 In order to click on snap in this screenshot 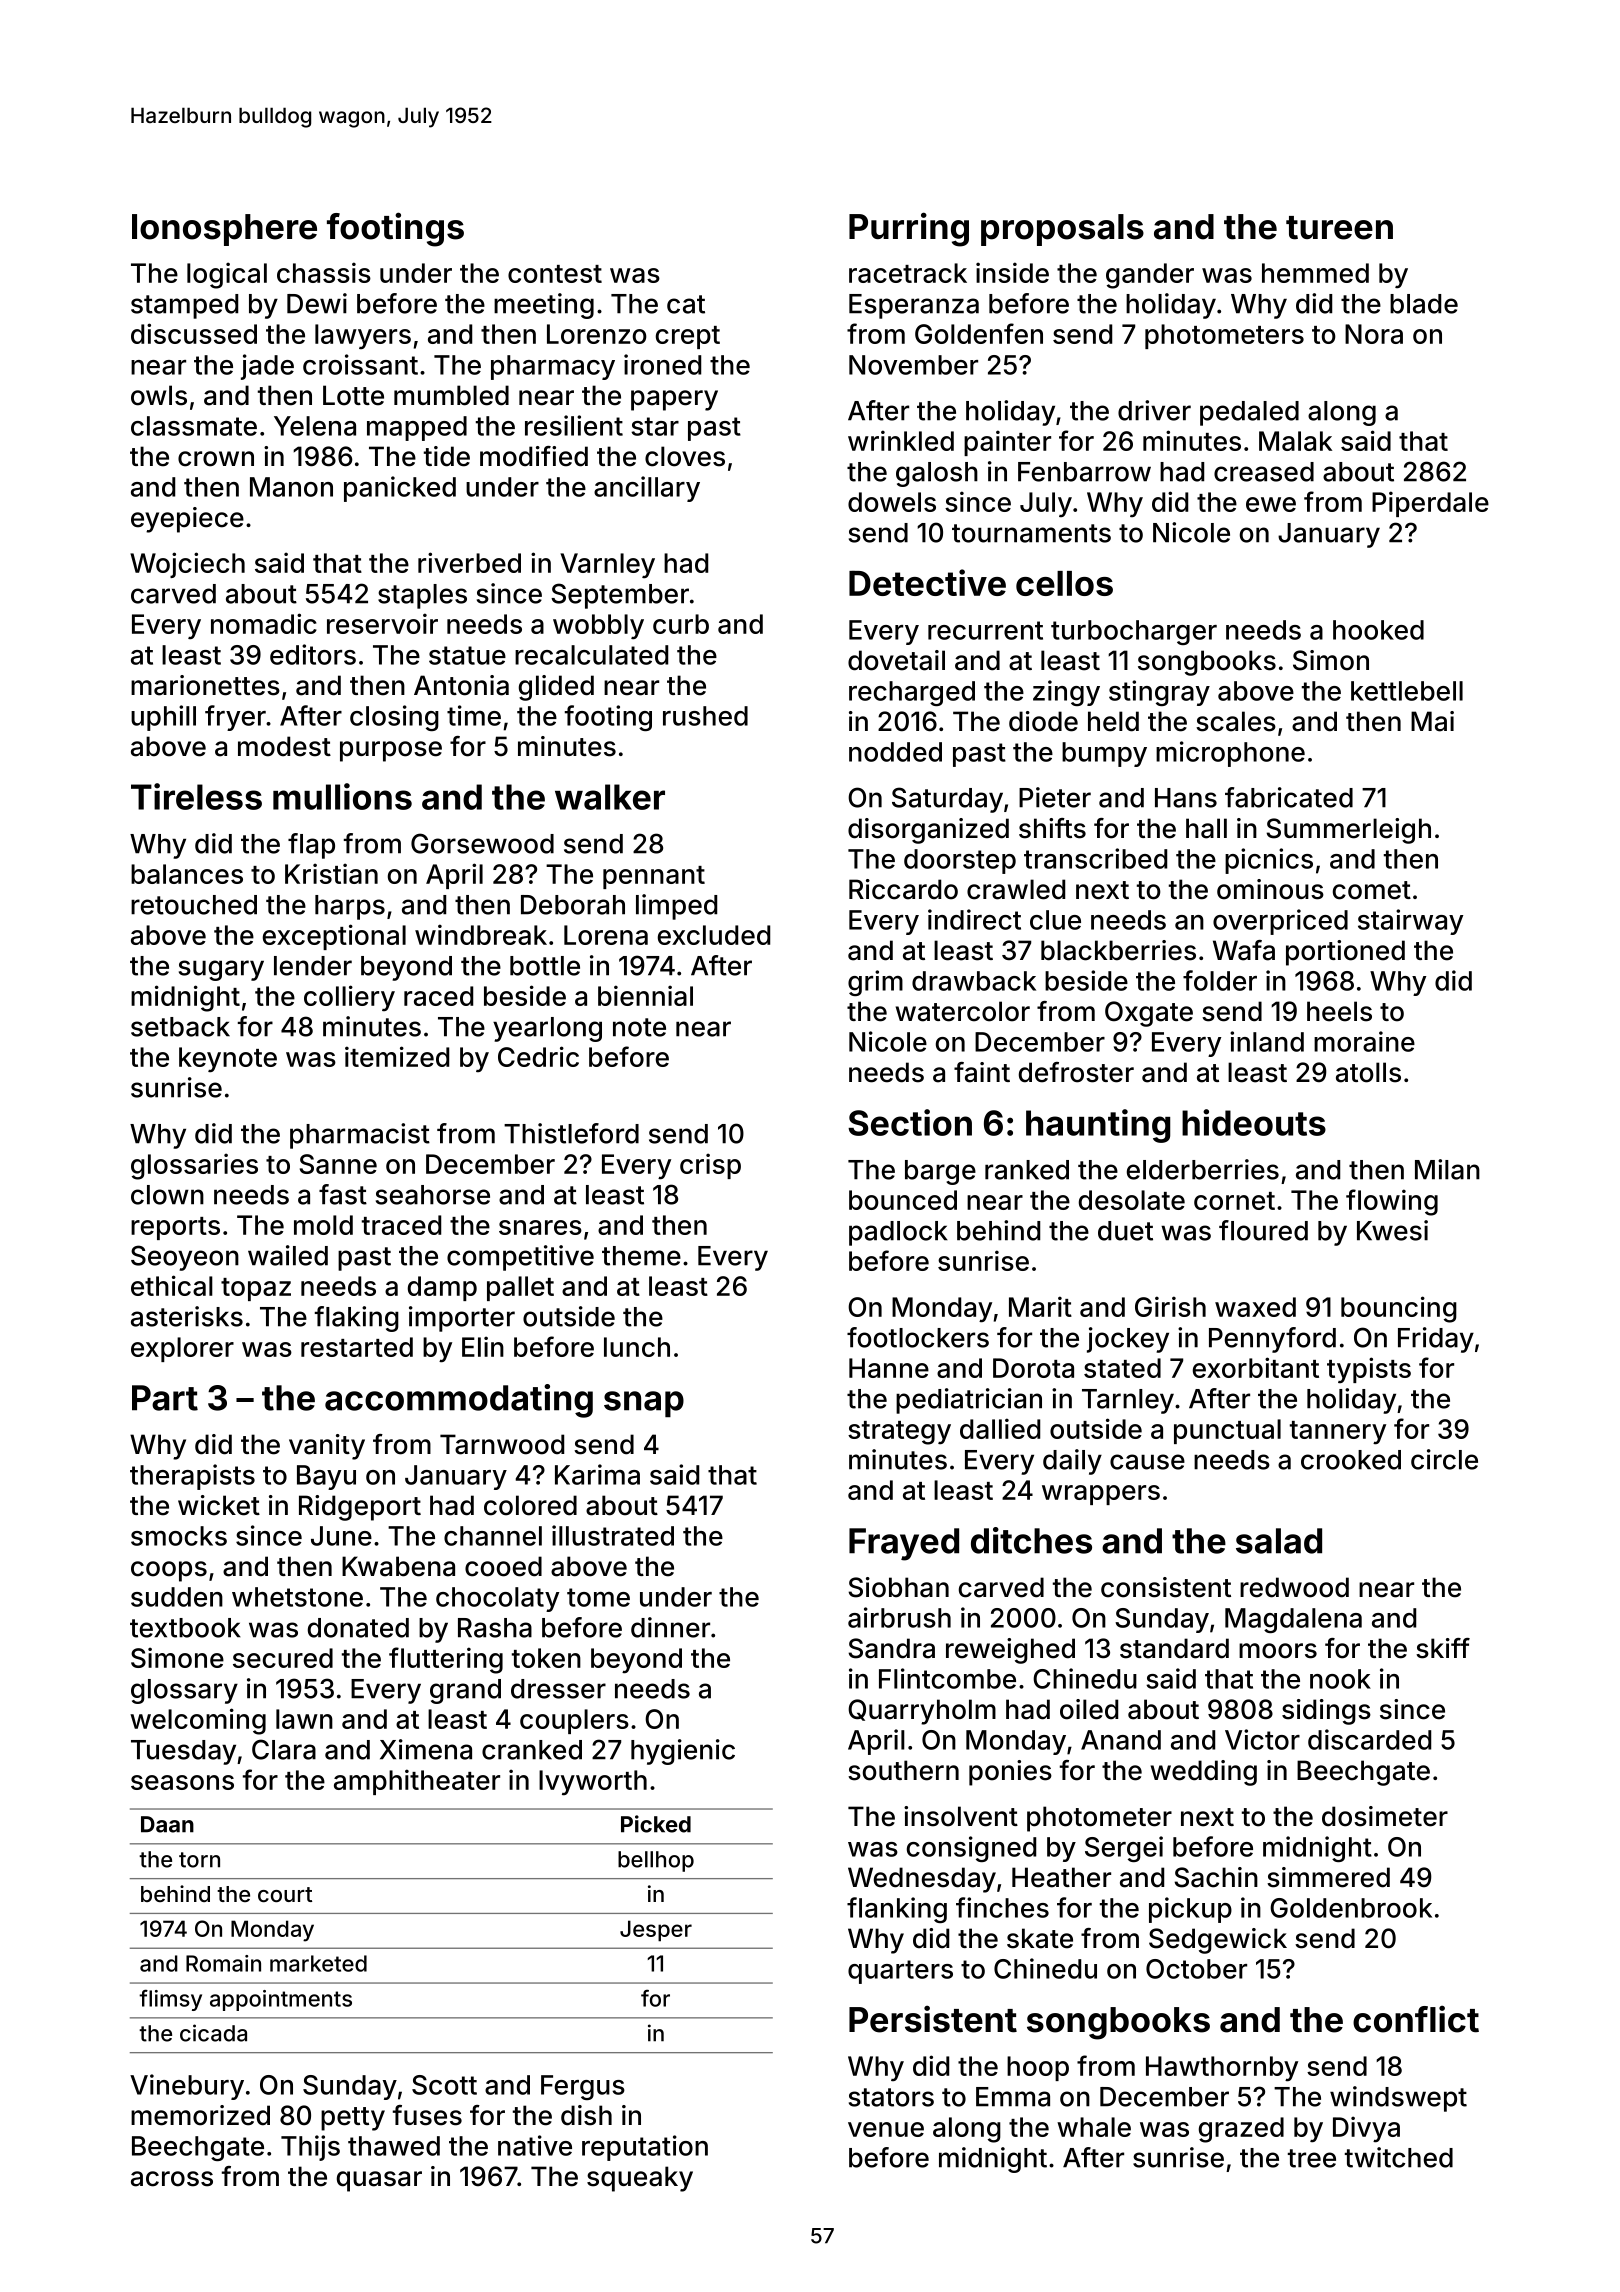, I will do `click(644, 1404)`.
